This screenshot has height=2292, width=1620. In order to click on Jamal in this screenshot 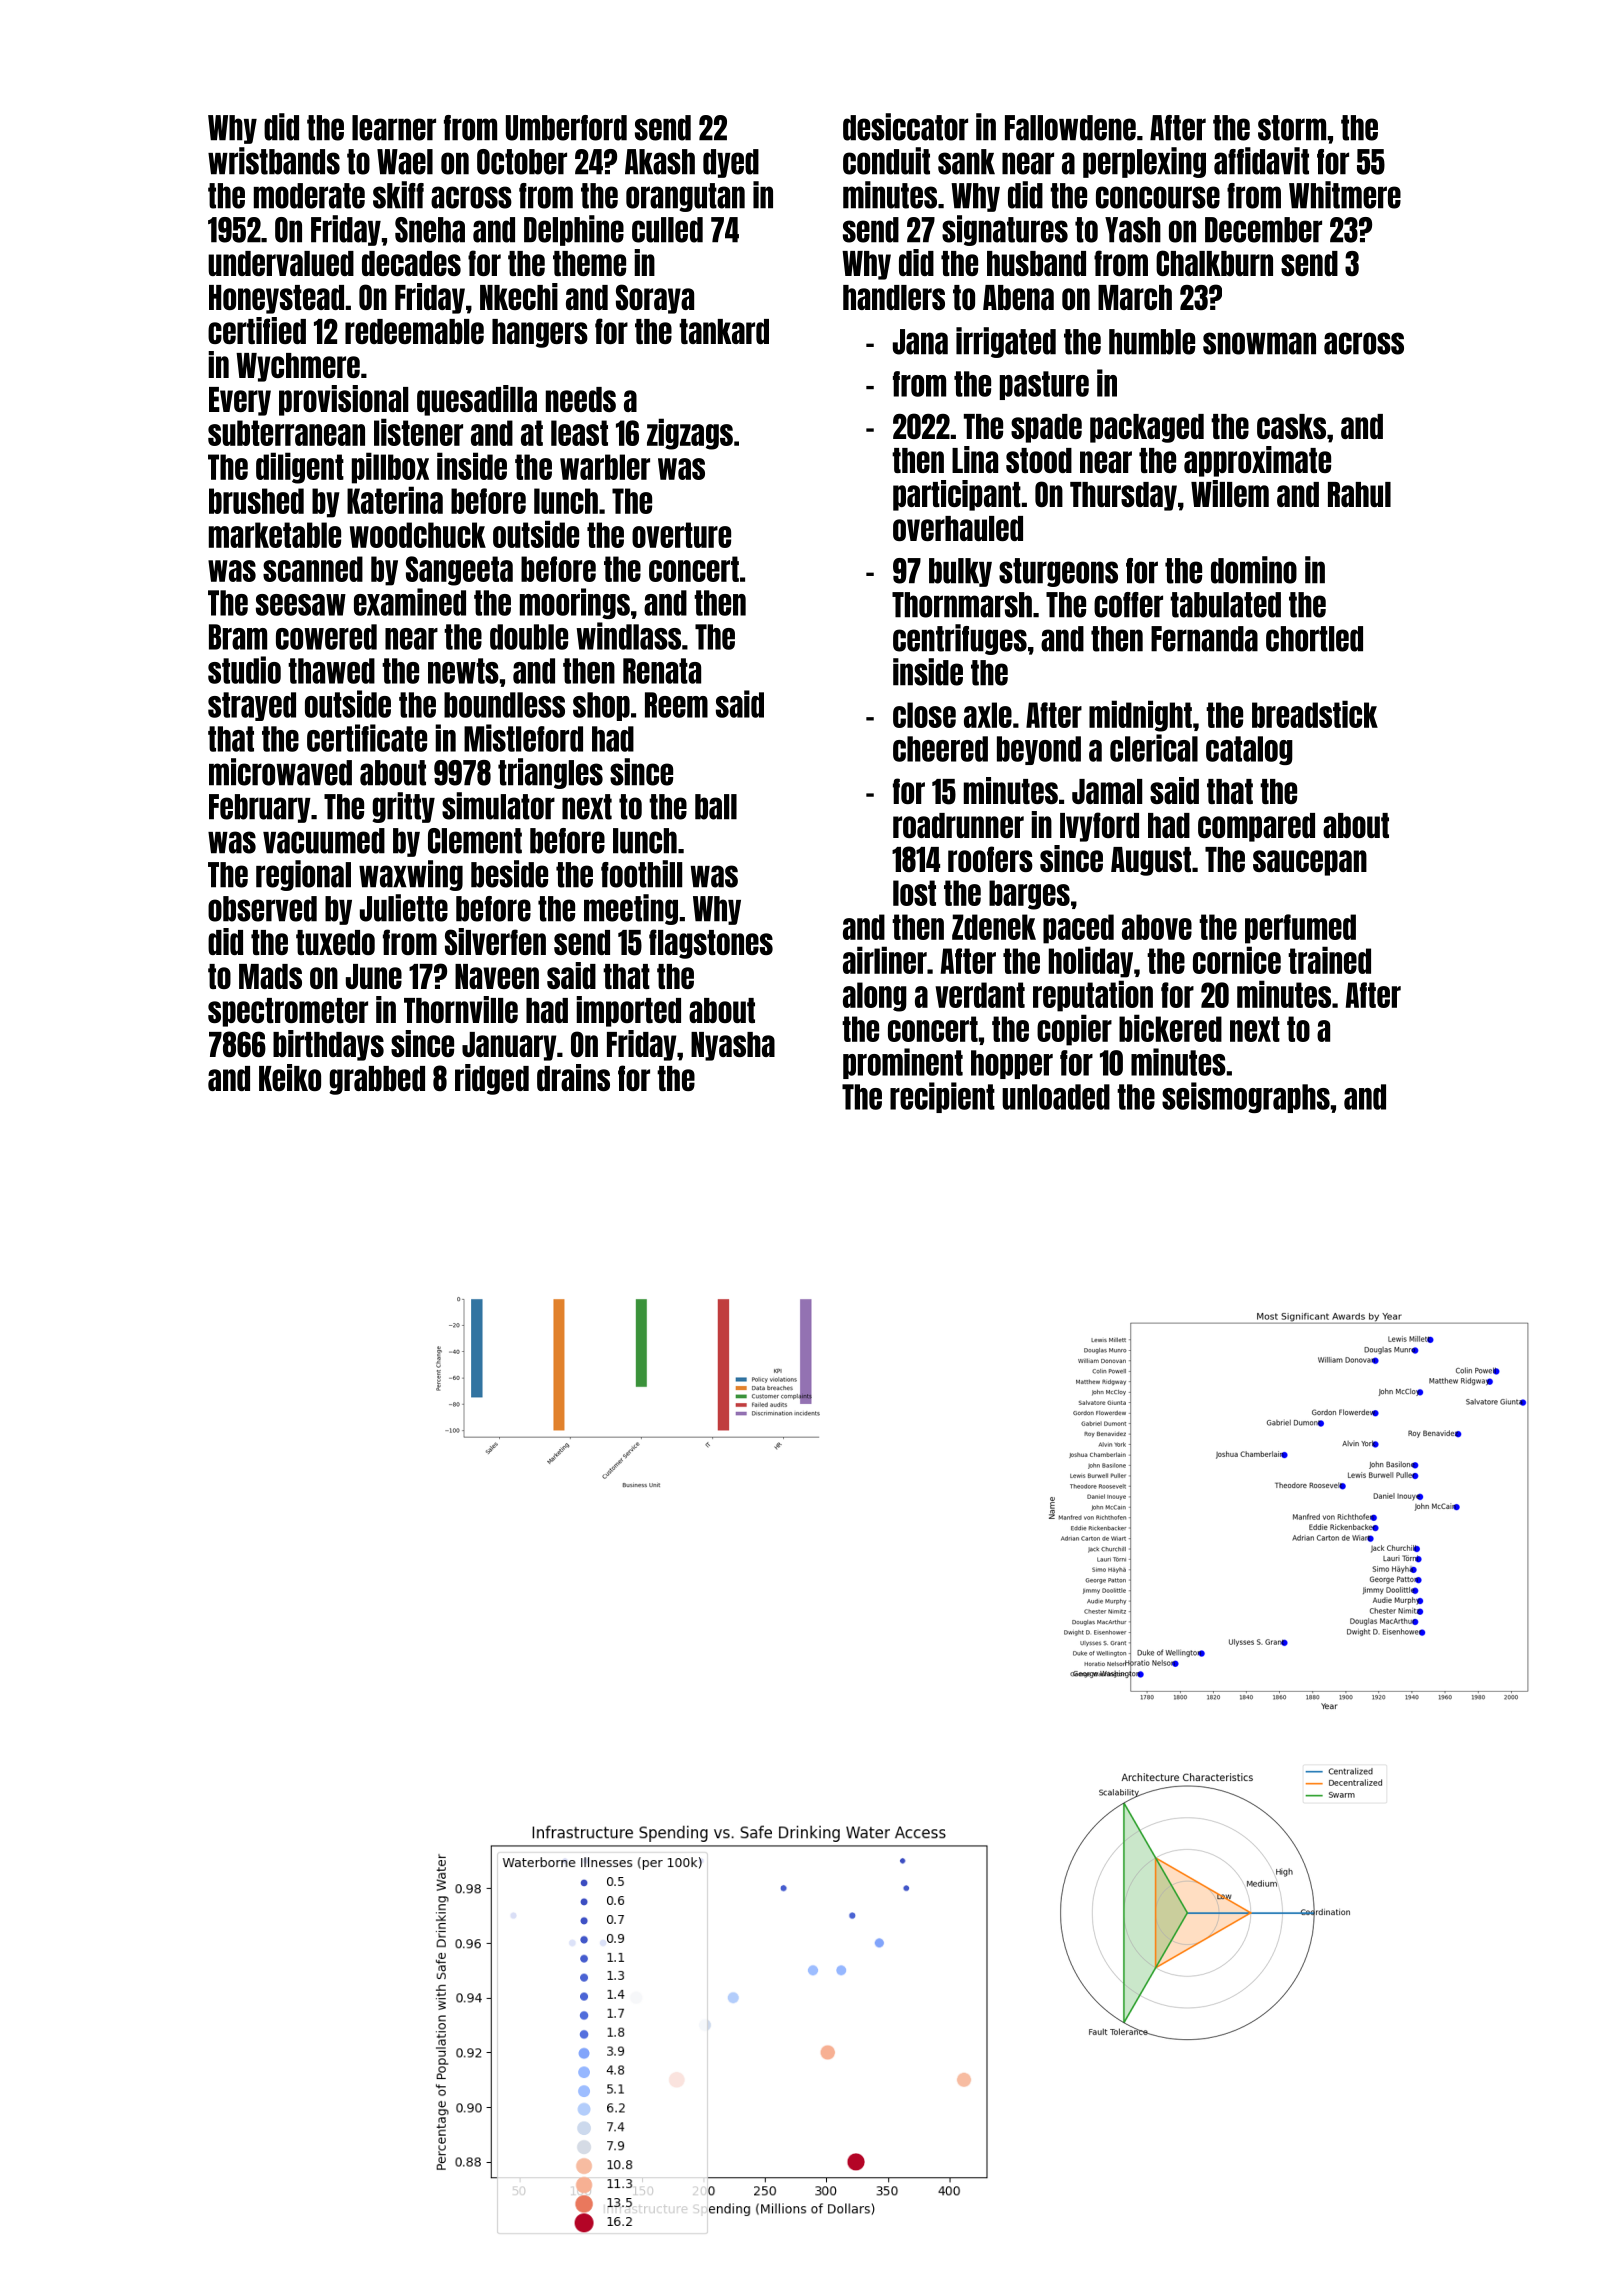, I will do `click(1107, 791)`.
